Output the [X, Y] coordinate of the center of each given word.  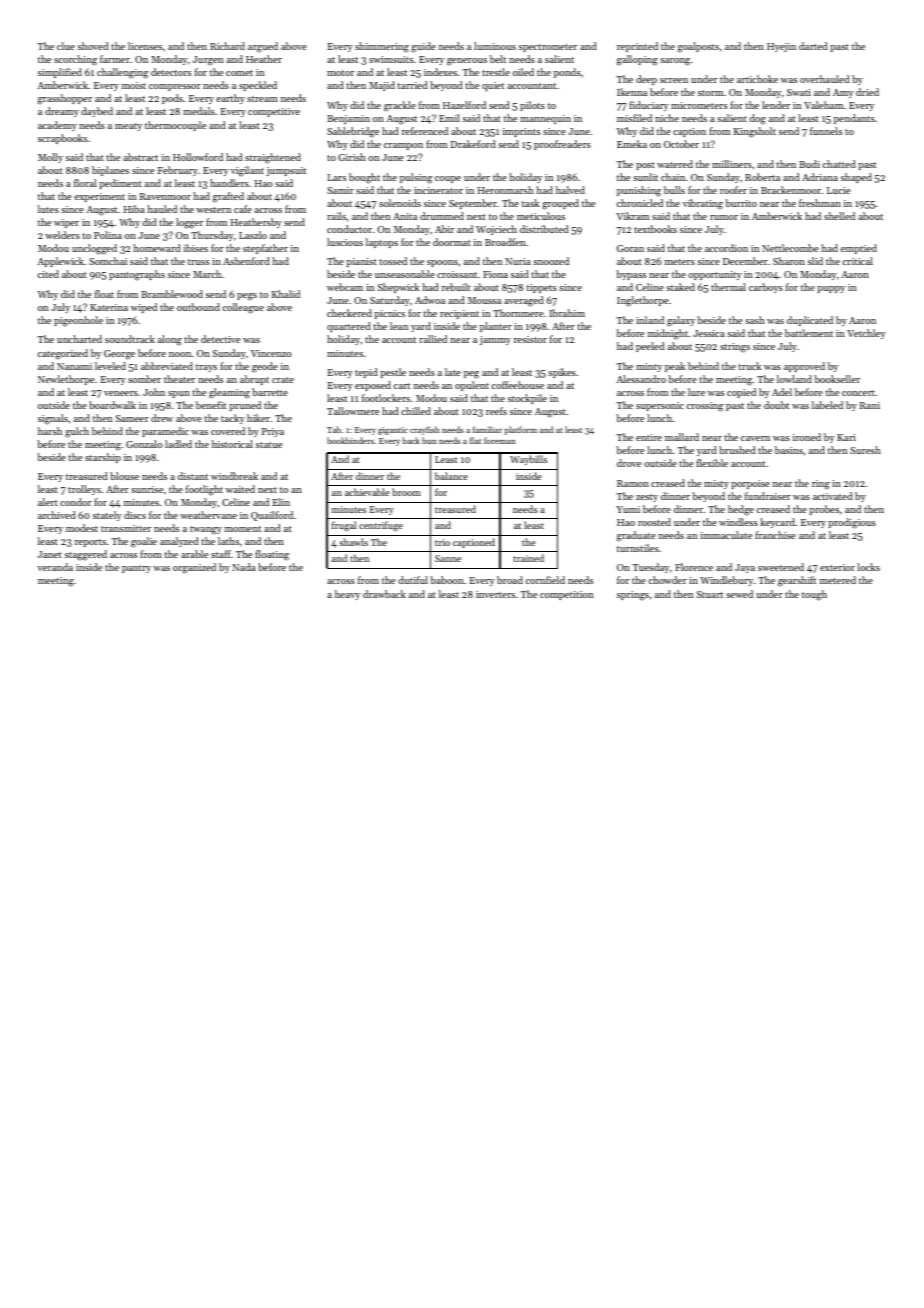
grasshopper [65, 99]
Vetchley [866, 334]
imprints [521, 132]
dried [867, 92]
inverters [495, 594]
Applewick [60, 262]
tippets [541, 288]
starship [103, 458]
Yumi [628, 509]
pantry [136, 569]
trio [442, 542]
